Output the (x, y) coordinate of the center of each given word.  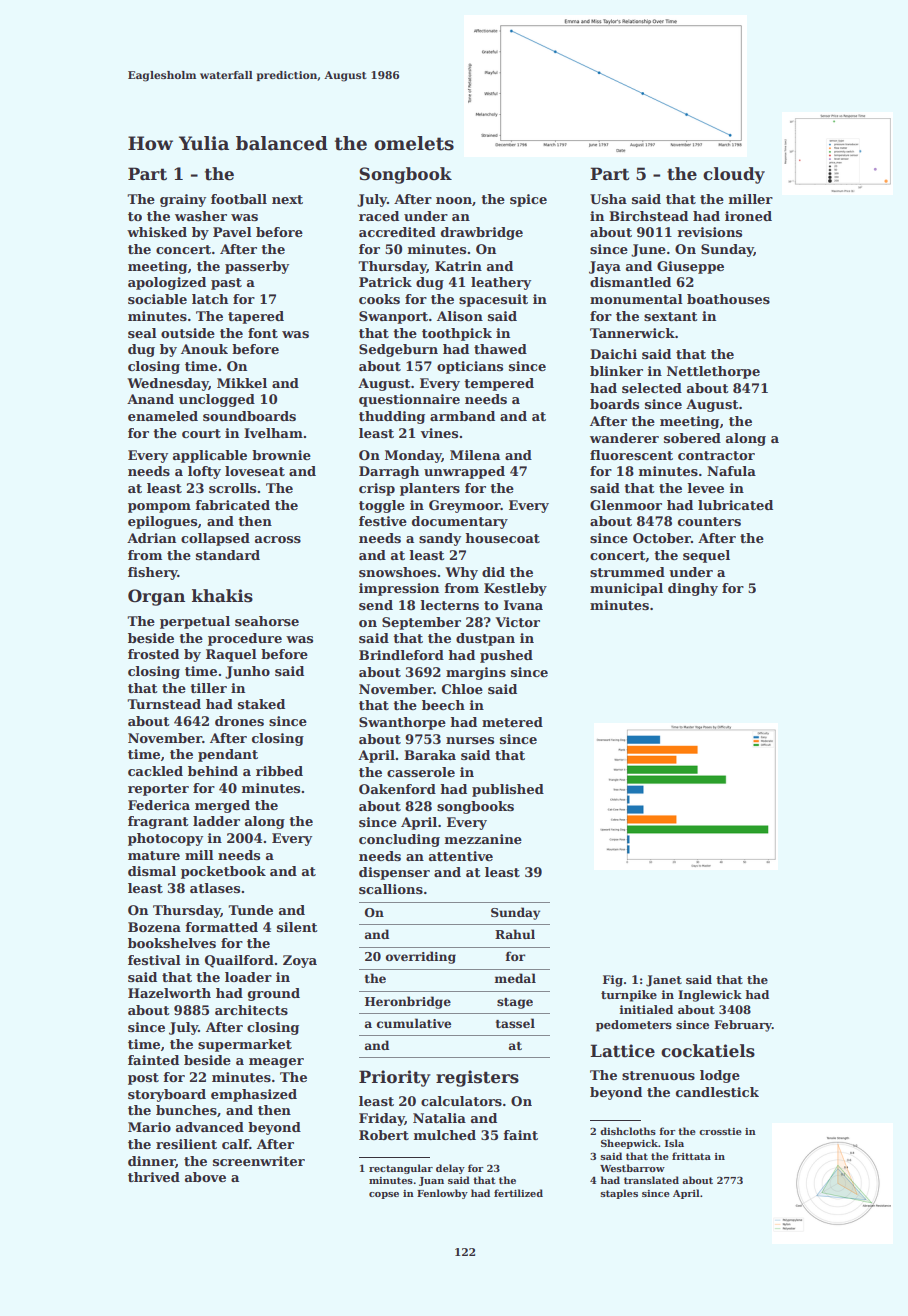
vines (439, 433)
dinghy (693, 589)
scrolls (232, 488)
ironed (748, 216)
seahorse (267, 621)
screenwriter (259, 1161)
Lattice (622, 1051)
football (239, 199)
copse (384, 1195)
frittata (691, 1156)
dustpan (485, 639)
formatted (221, 927)
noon (454, 200)
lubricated (735, 505)
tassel (515, 1023)
